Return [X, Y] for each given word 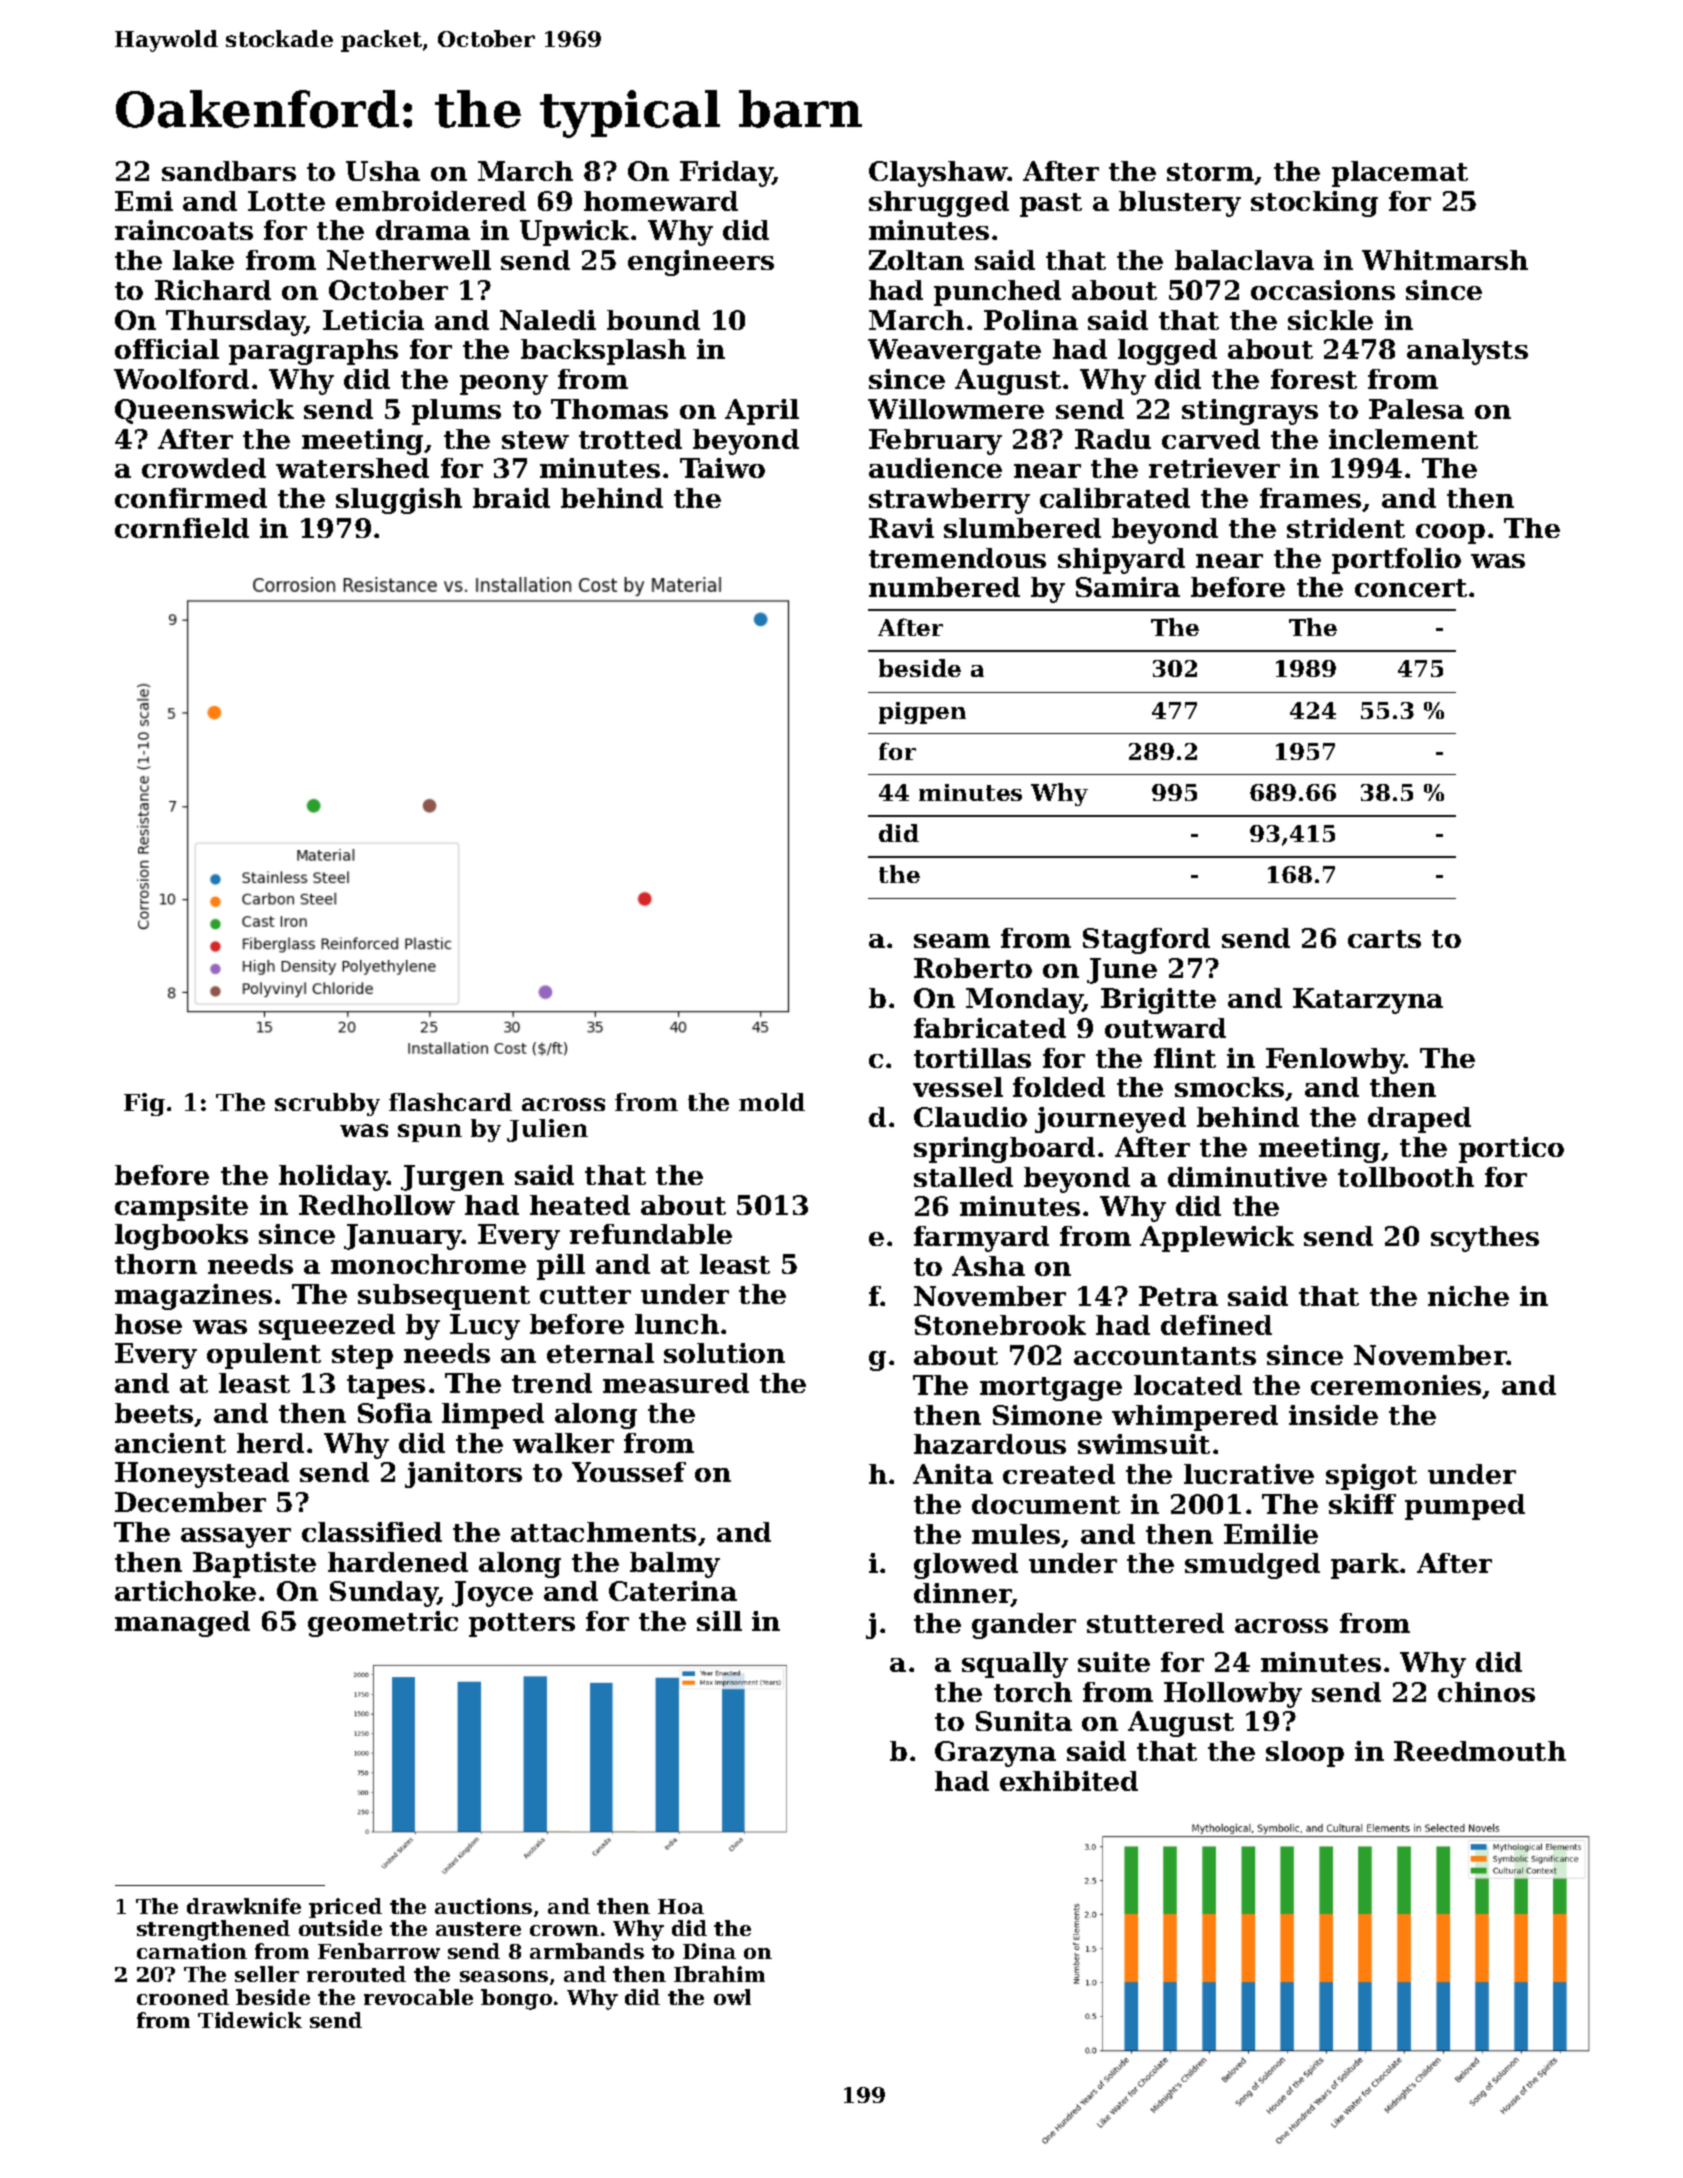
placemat [1400, 174]
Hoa [681, 1906]
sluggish [399, 501]
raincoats [184, 230]
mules [1016, 1534]
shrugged [939, 204]
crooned [183, 1997]
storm [1210, 172]
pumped [1465, 1507]
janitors [463, 1475]
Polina [1031, 320]
